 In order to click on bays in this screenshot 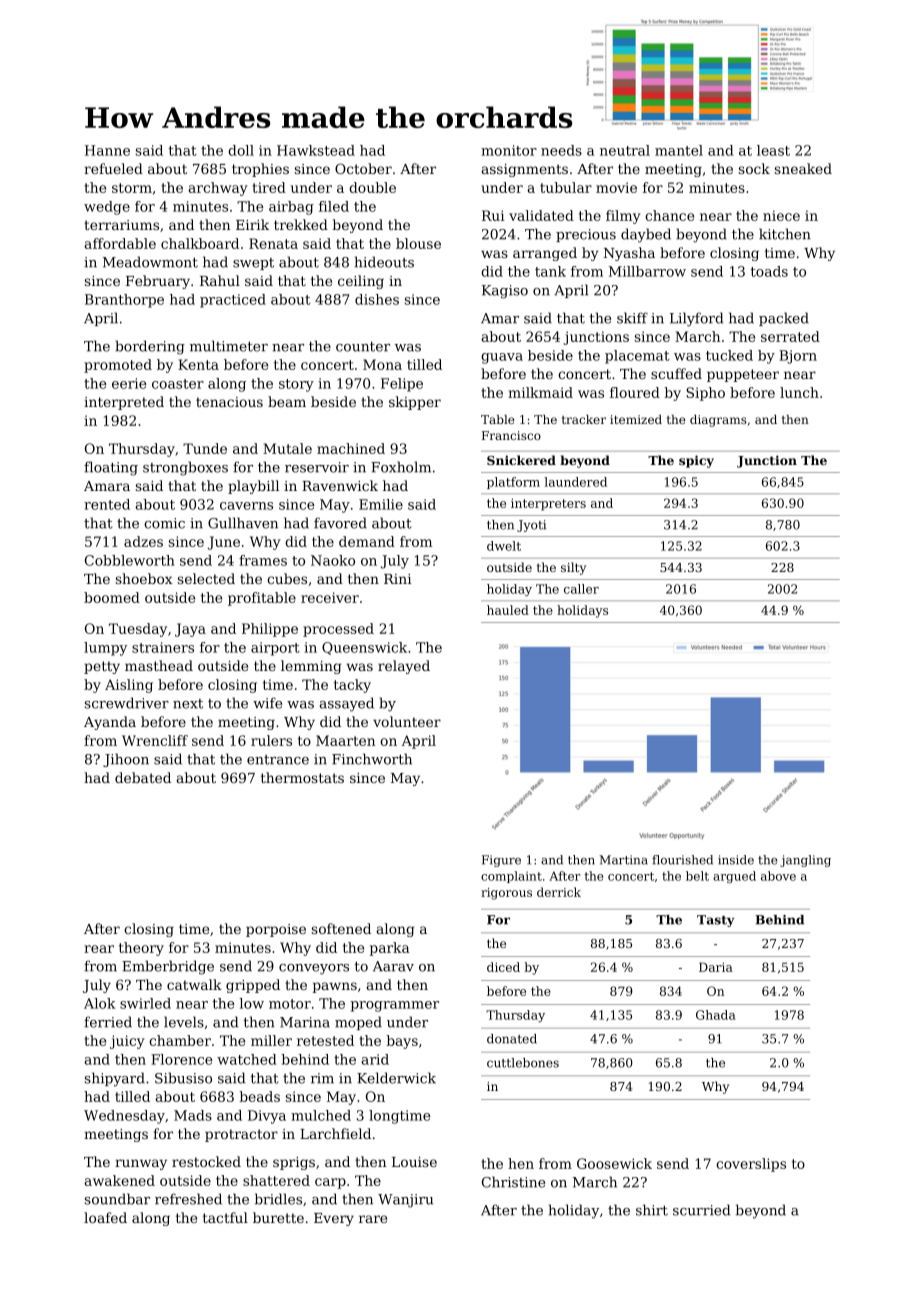, I will do `click(402, 1042)`.
